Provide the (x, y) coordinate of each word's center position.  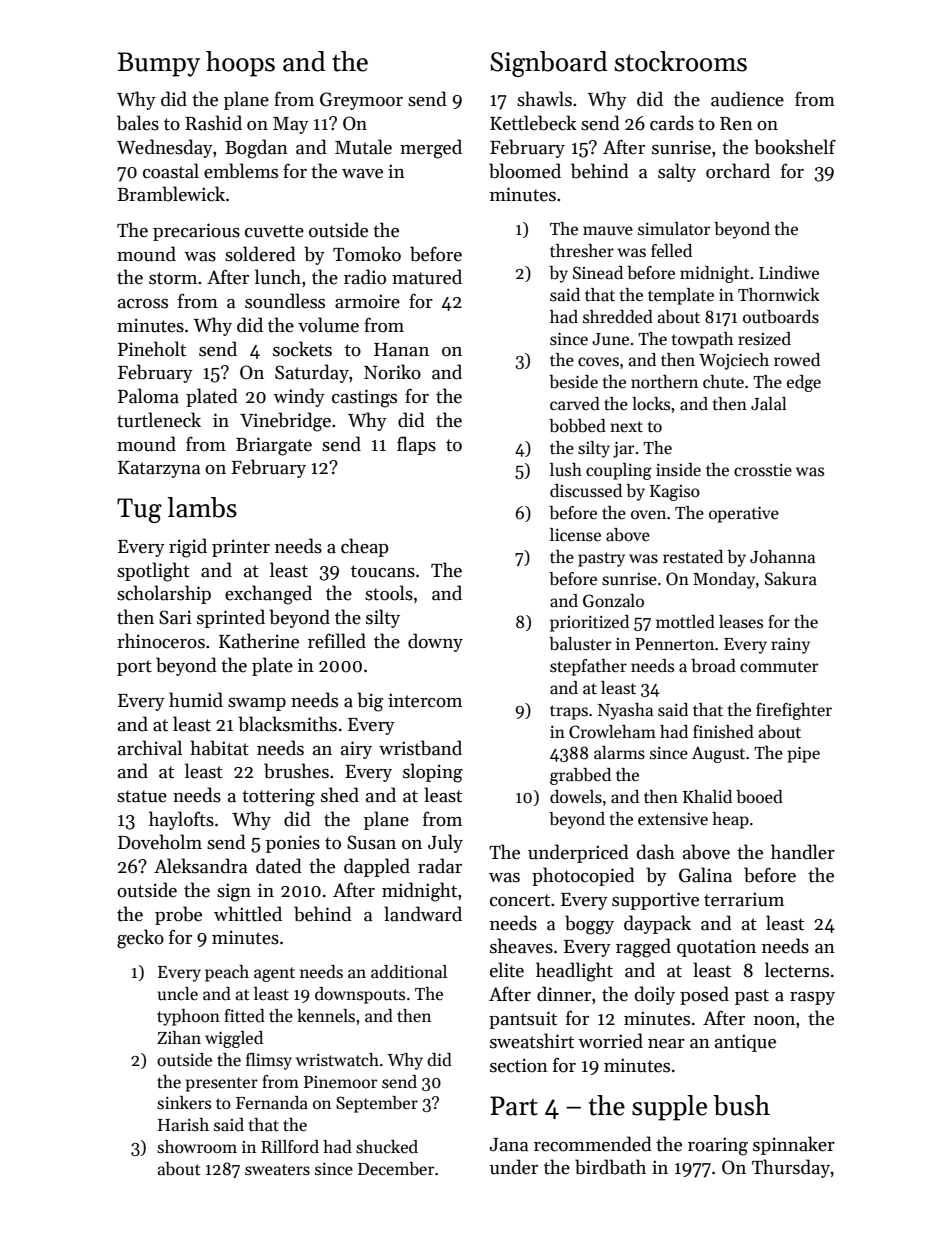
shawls (544, 99)
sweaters (277, 1170)
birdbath (610, 1167)
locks (651, 404)
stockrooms (681, 61)
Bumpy (159, 64)
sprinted (231, 618)
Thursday (791, 1168)
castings (364, 398)
